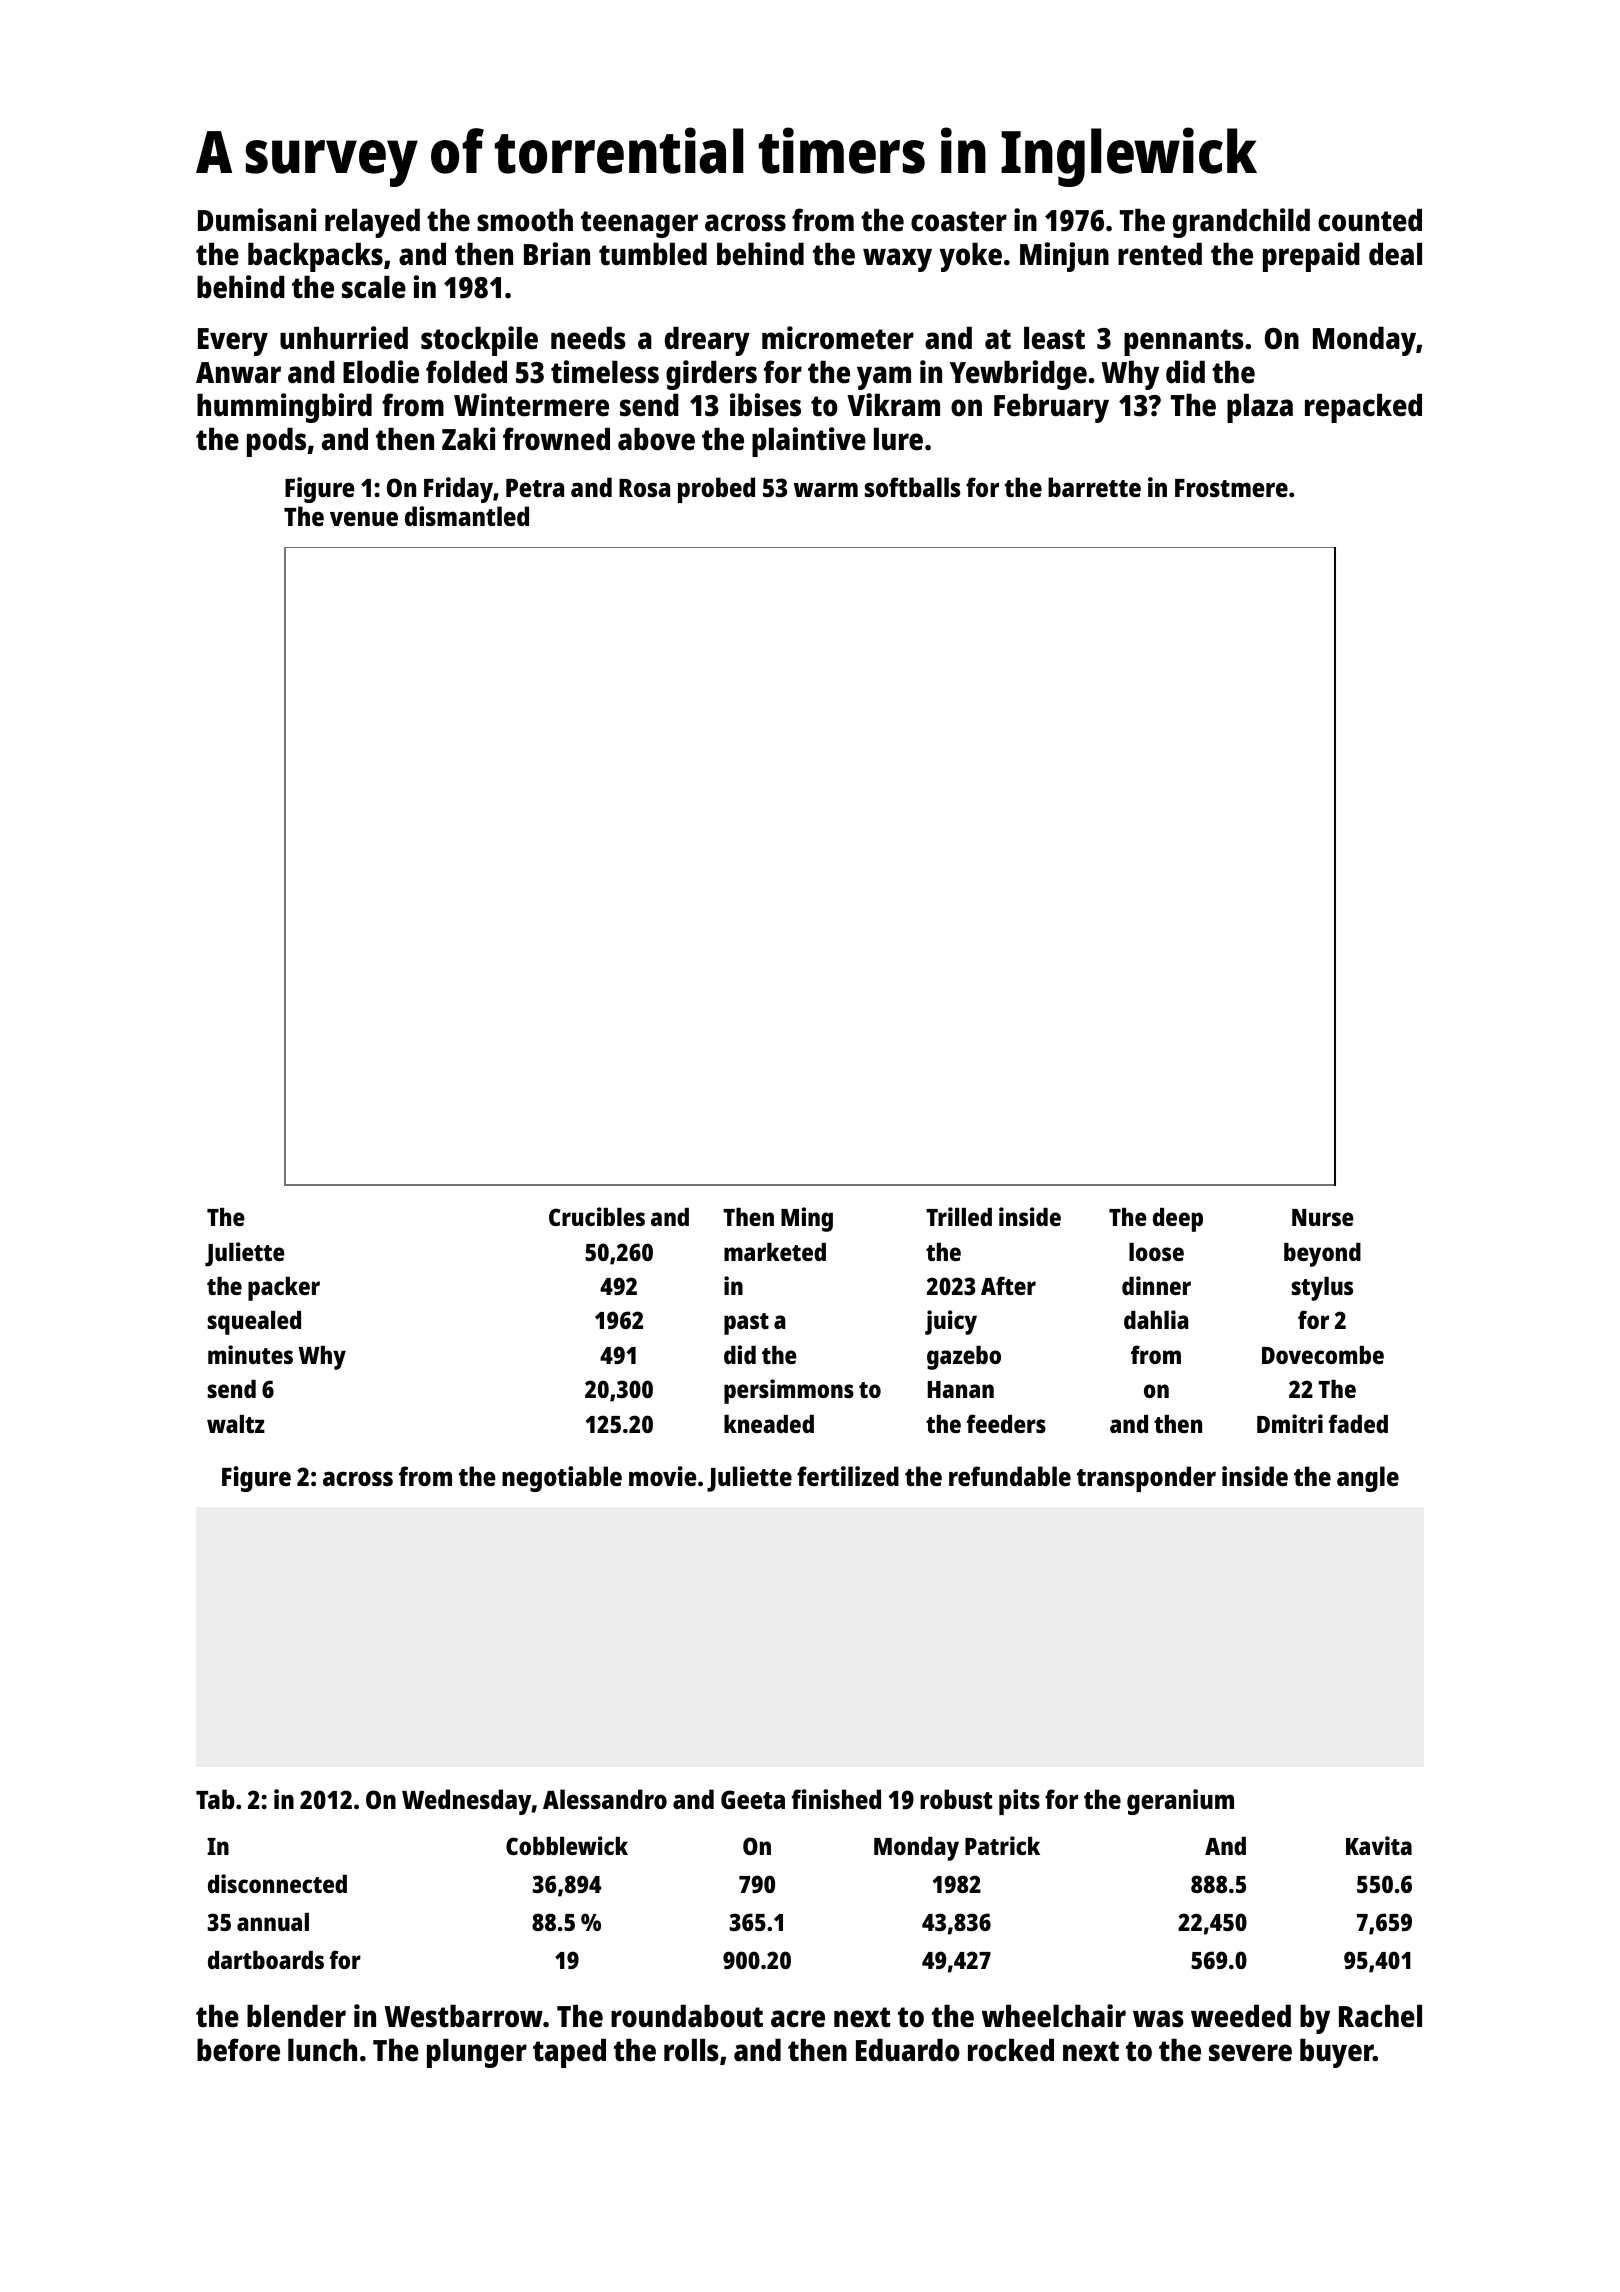  Describe the element at coordinates (959, 221) in the screenshot. I see `coaster` at that location.
